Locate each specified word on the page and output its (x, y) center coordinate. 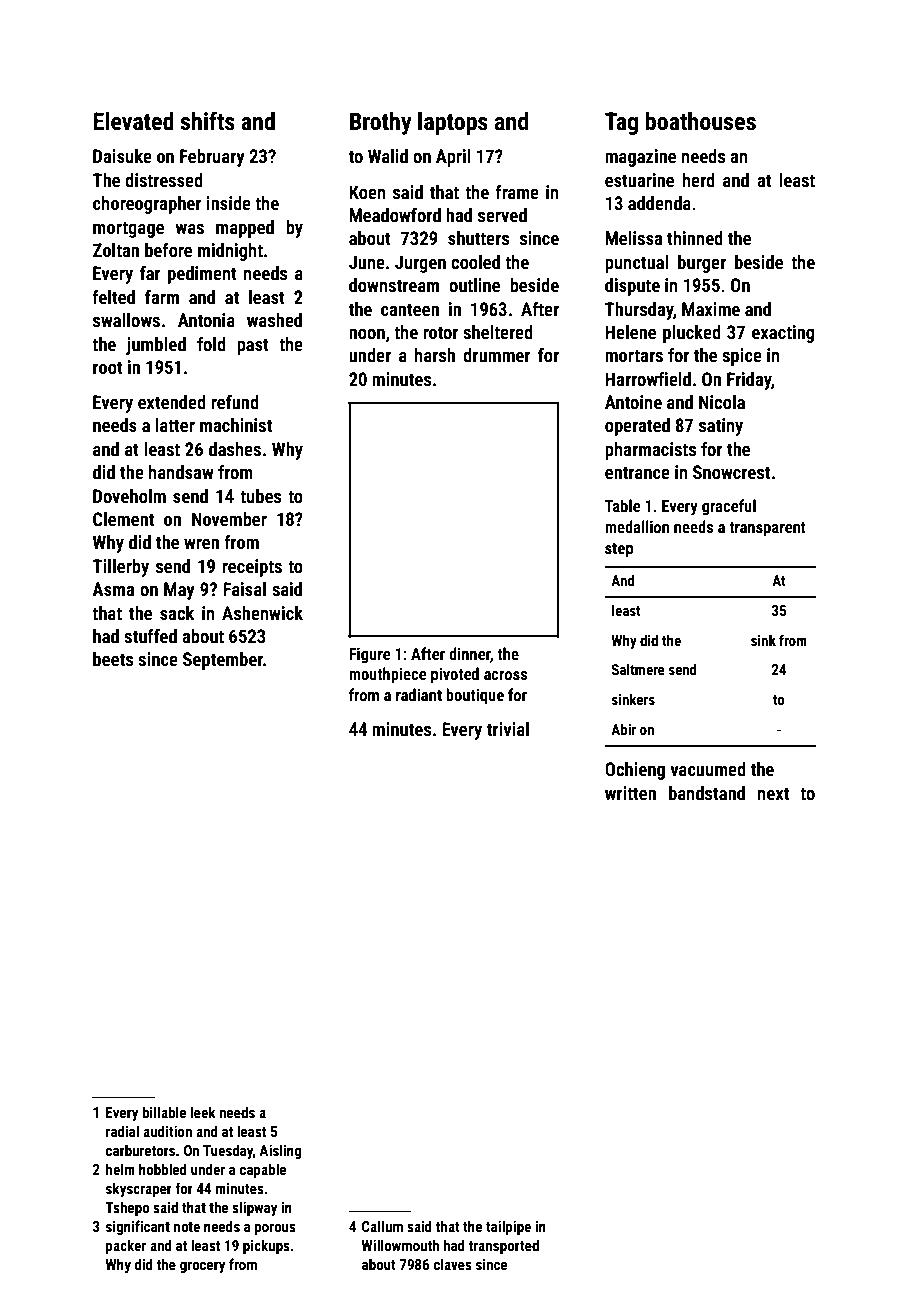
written (630, 793)
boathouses (701, 121)
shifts (207, 121)
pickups (266, 1246)
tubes (260, 496)
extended (172, 402)
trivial (508, 729)
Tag (621, 123)
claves (453, 1264)
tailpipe (508, 1227)
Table (623, 505)
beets (113, 659)
